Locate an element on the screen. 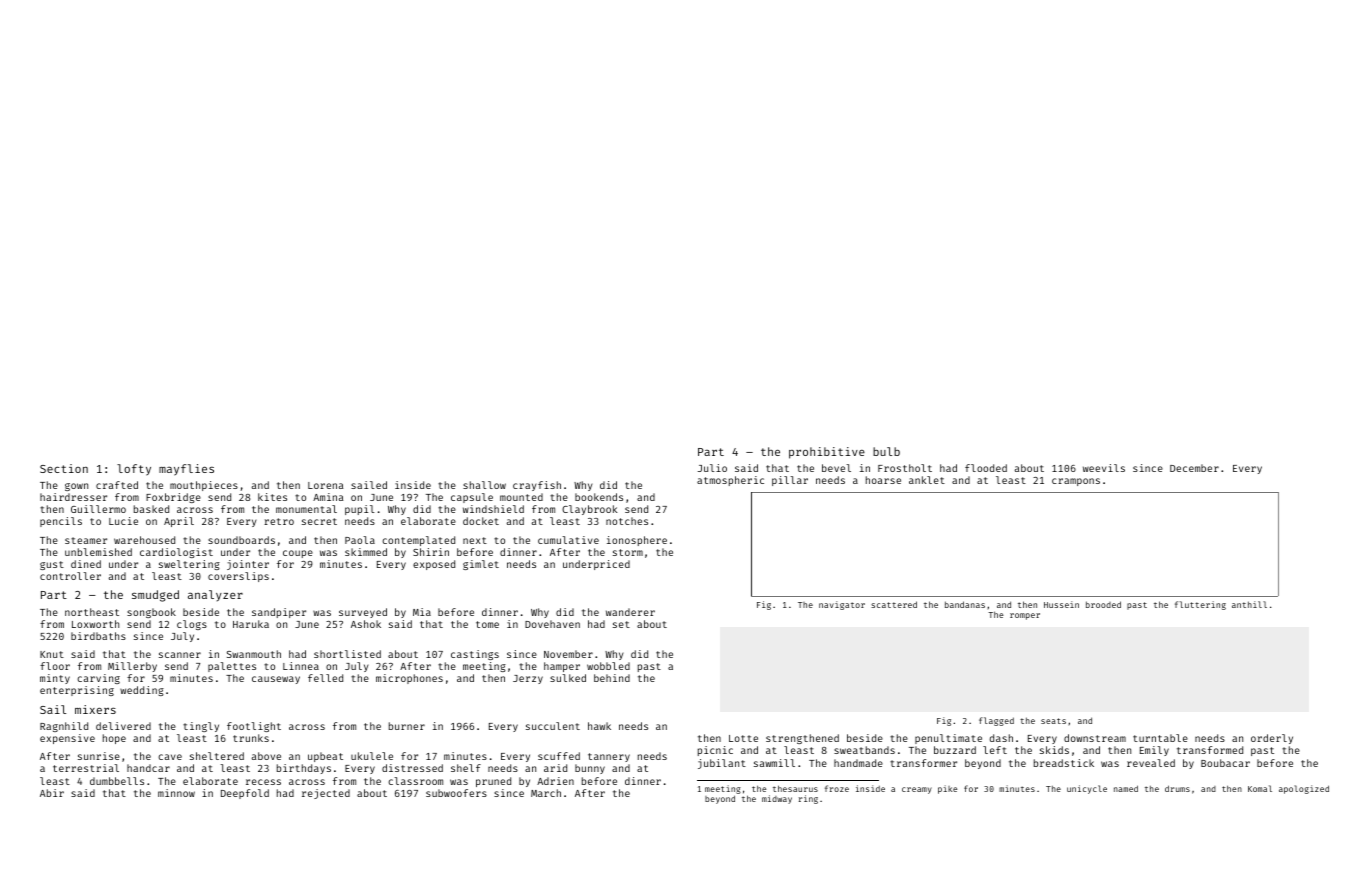 This screenshot has width=1372, height=887. Jerzy is located at coordinates (528, 679).
